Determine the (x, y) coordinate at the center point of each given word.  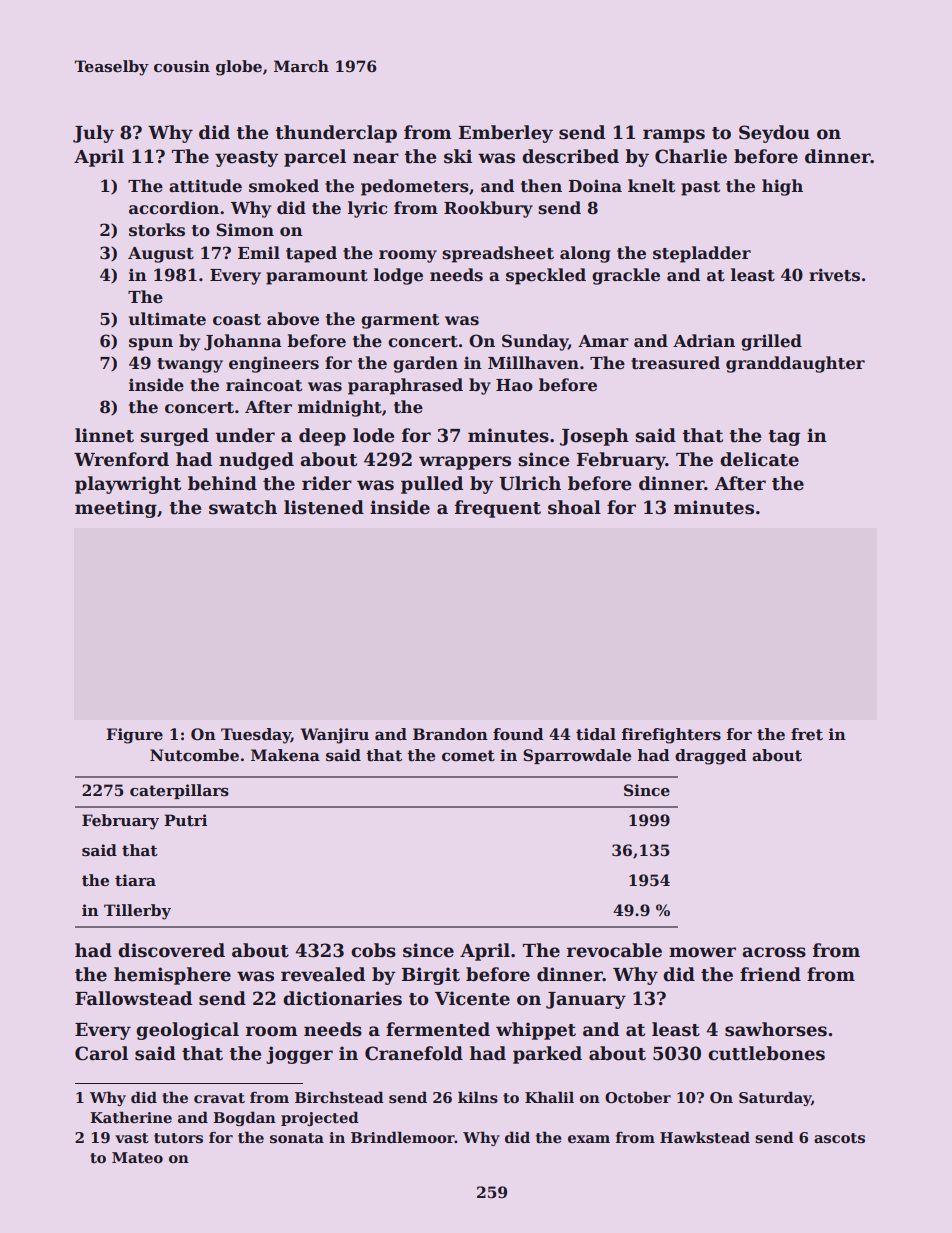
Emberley (506, 134)
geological (187, 1031)
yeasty (246, 159)
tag (784, 438)
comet (468, 756)
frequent (498, 509)
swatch (243, 507)
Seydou (774, 134)
